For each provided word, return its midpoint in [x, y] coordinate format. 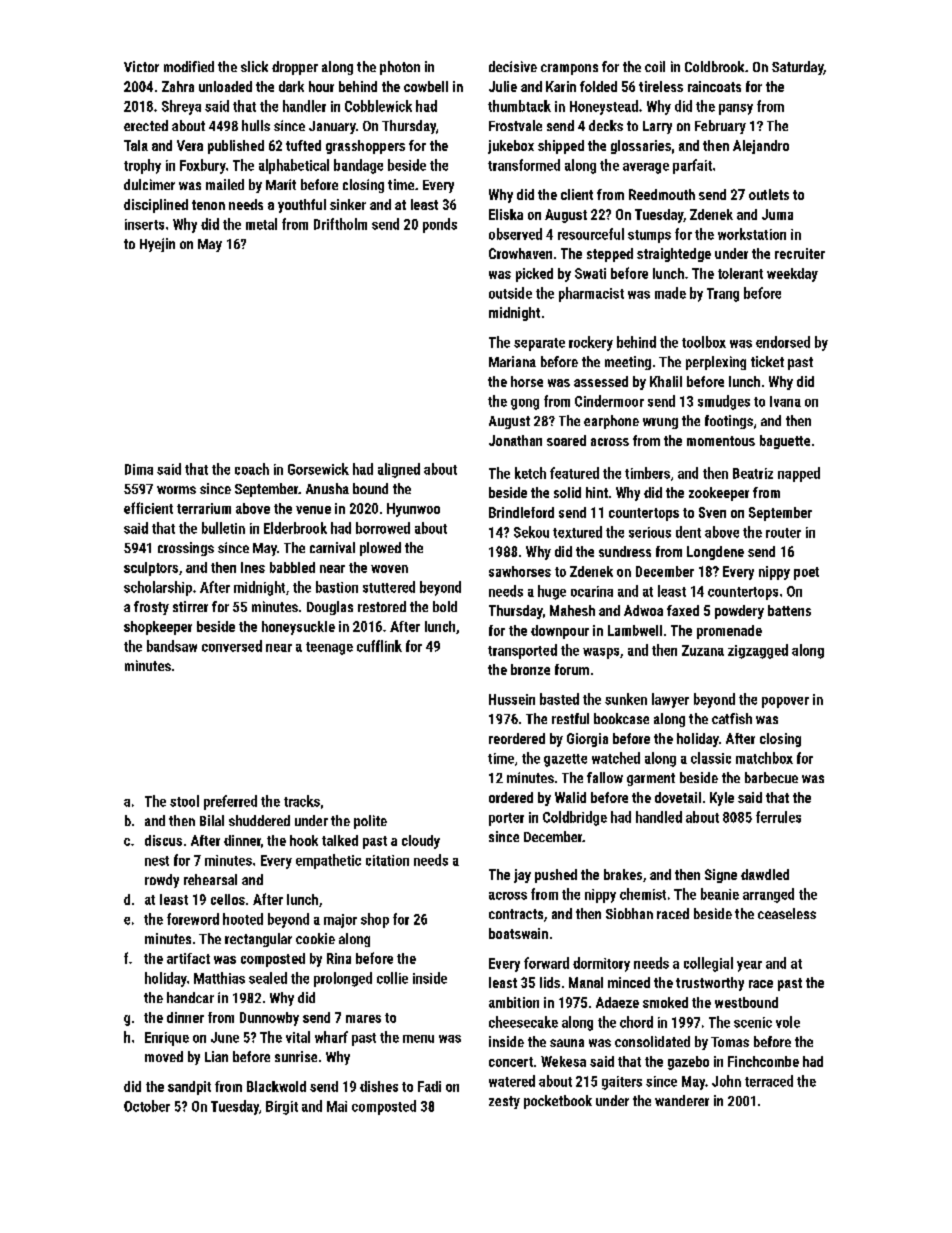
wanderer [682, 1100]
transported [522, 651]
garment [651, 779]
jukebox [511, 147]
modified [189, 66]
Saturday [797, 68]
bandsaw [172, 646]
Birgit [282, 1108]
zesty [504, 1102]
